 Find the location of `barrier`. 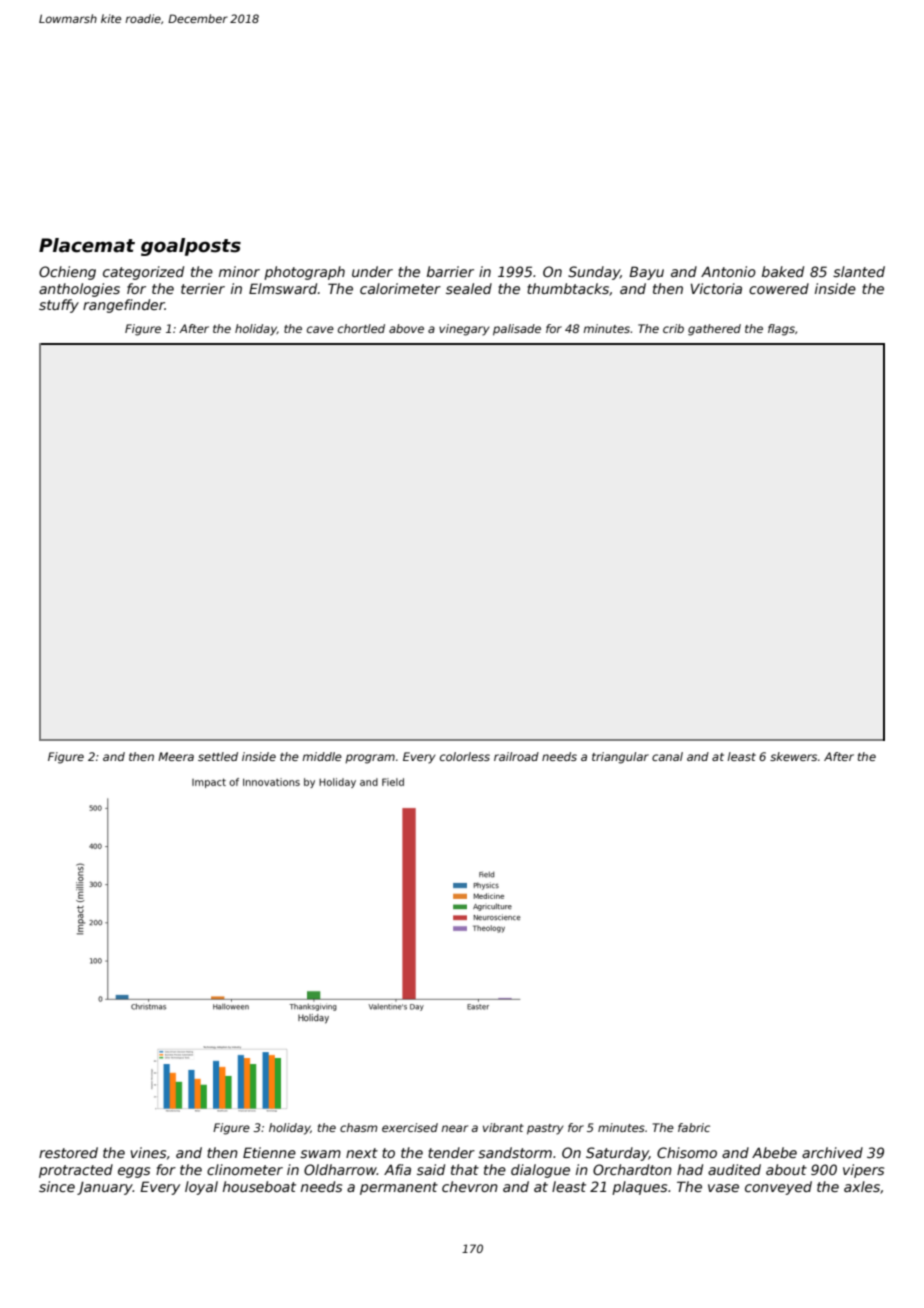

barrier is located at coordinates (450, 271).
